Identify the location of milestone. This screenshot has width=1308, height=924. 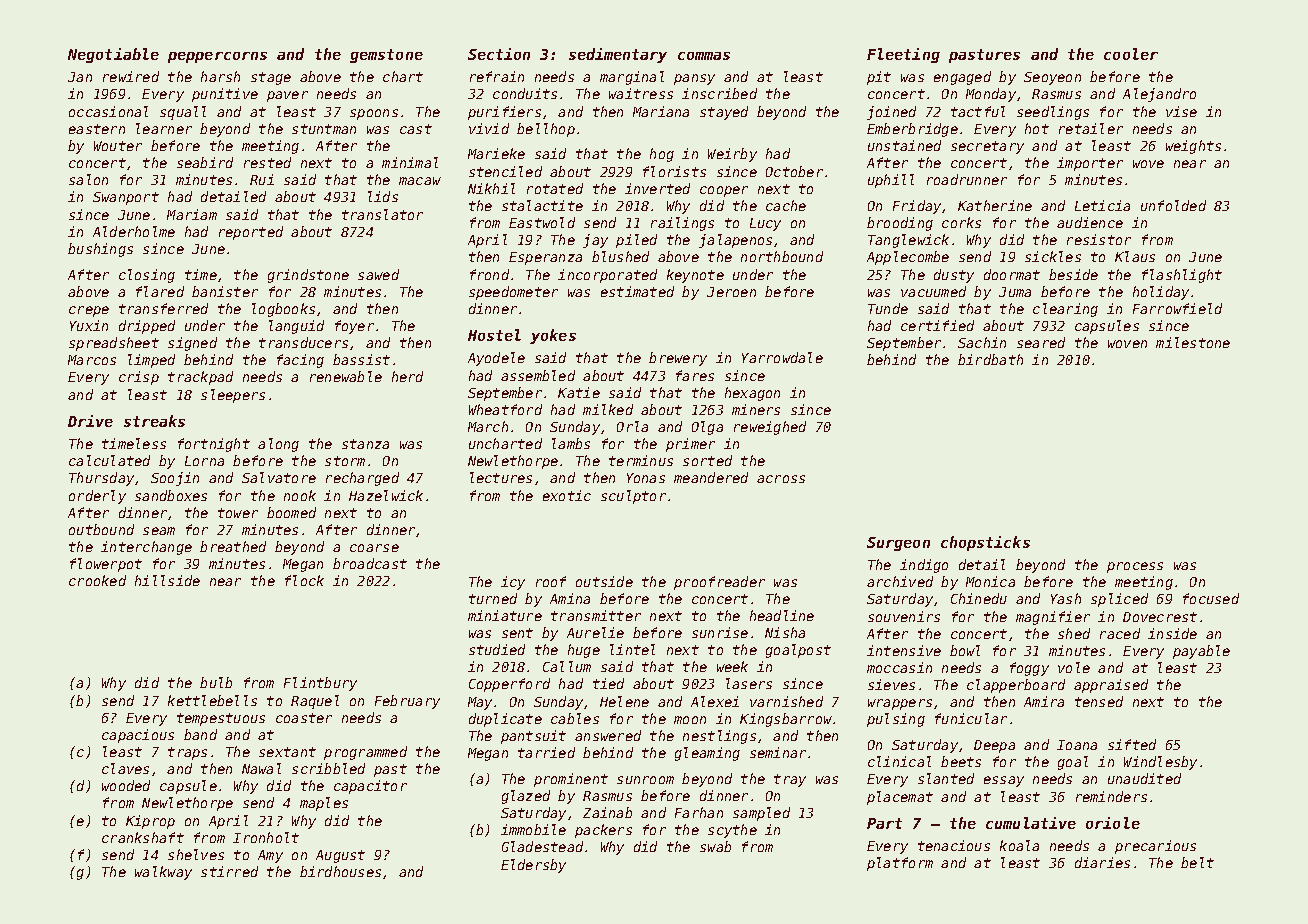
(1193, 342).
